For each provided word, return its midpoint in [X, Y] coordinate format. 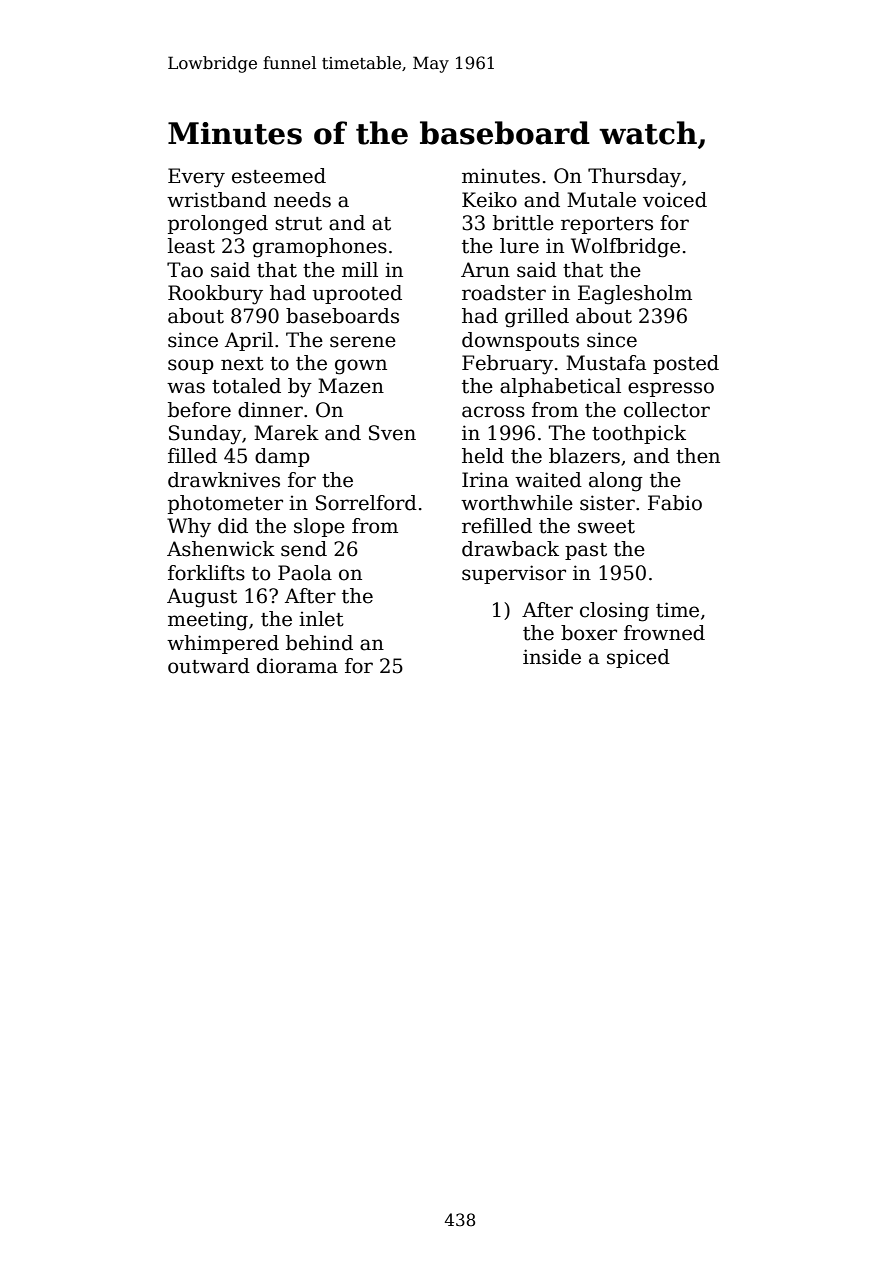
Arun [485, 270]
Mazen [351, 386]
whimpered [223, 644]
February [507, 365]
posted [686, 364]
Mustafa [606, 363]
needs [302, 200]
